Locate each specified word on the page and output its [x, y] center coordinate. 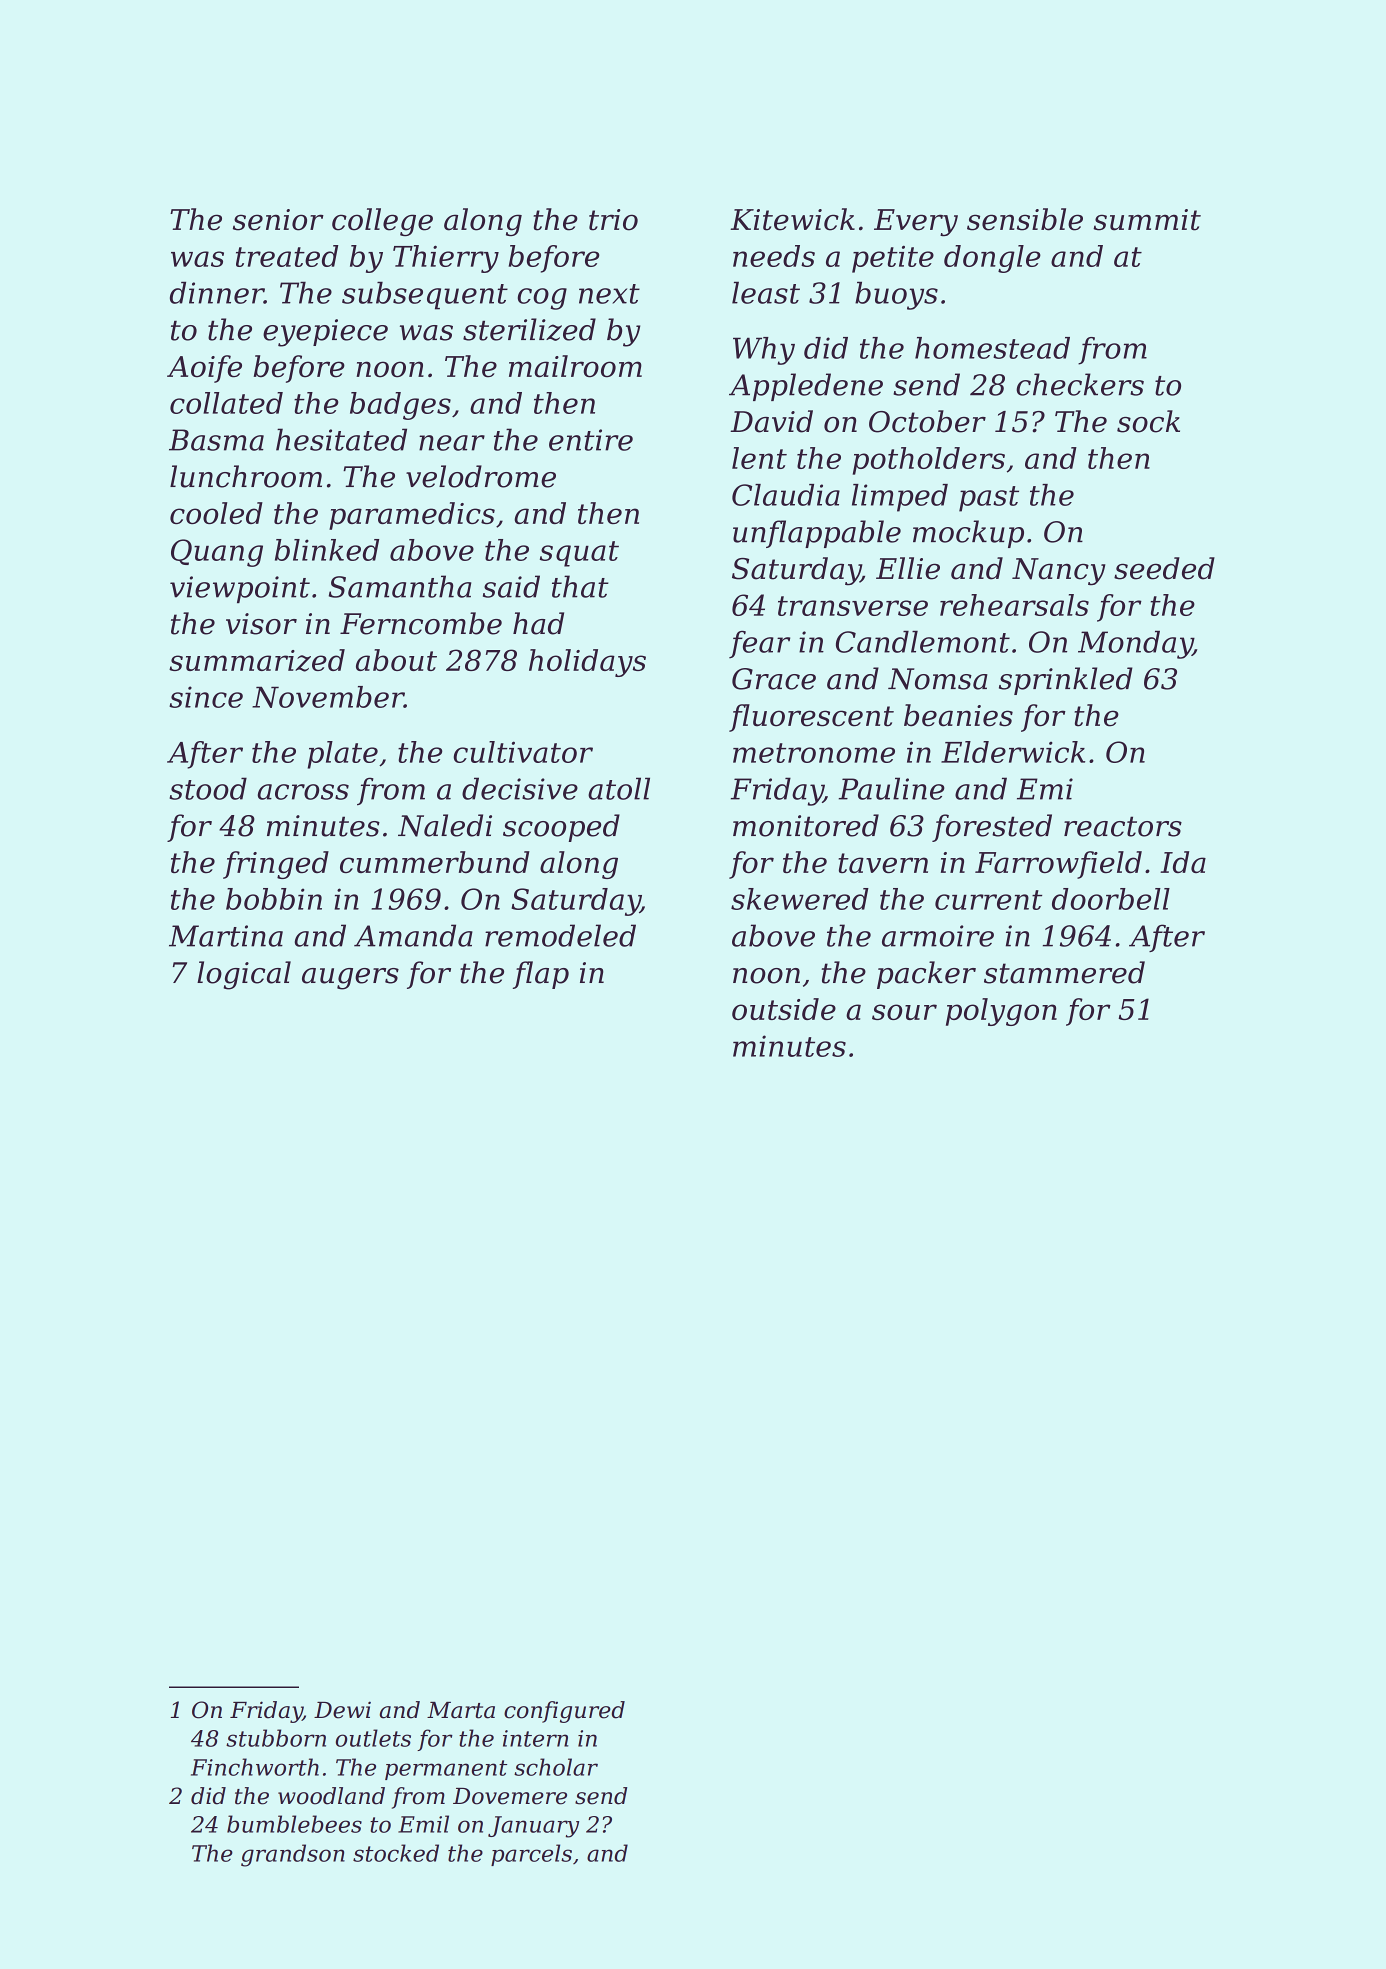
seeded [1164, 568]
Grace [774, 679]
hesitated [341, 439]
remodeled [560, 935]
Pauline [892, 788]
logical [244, 975]
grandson [293, 1855]
